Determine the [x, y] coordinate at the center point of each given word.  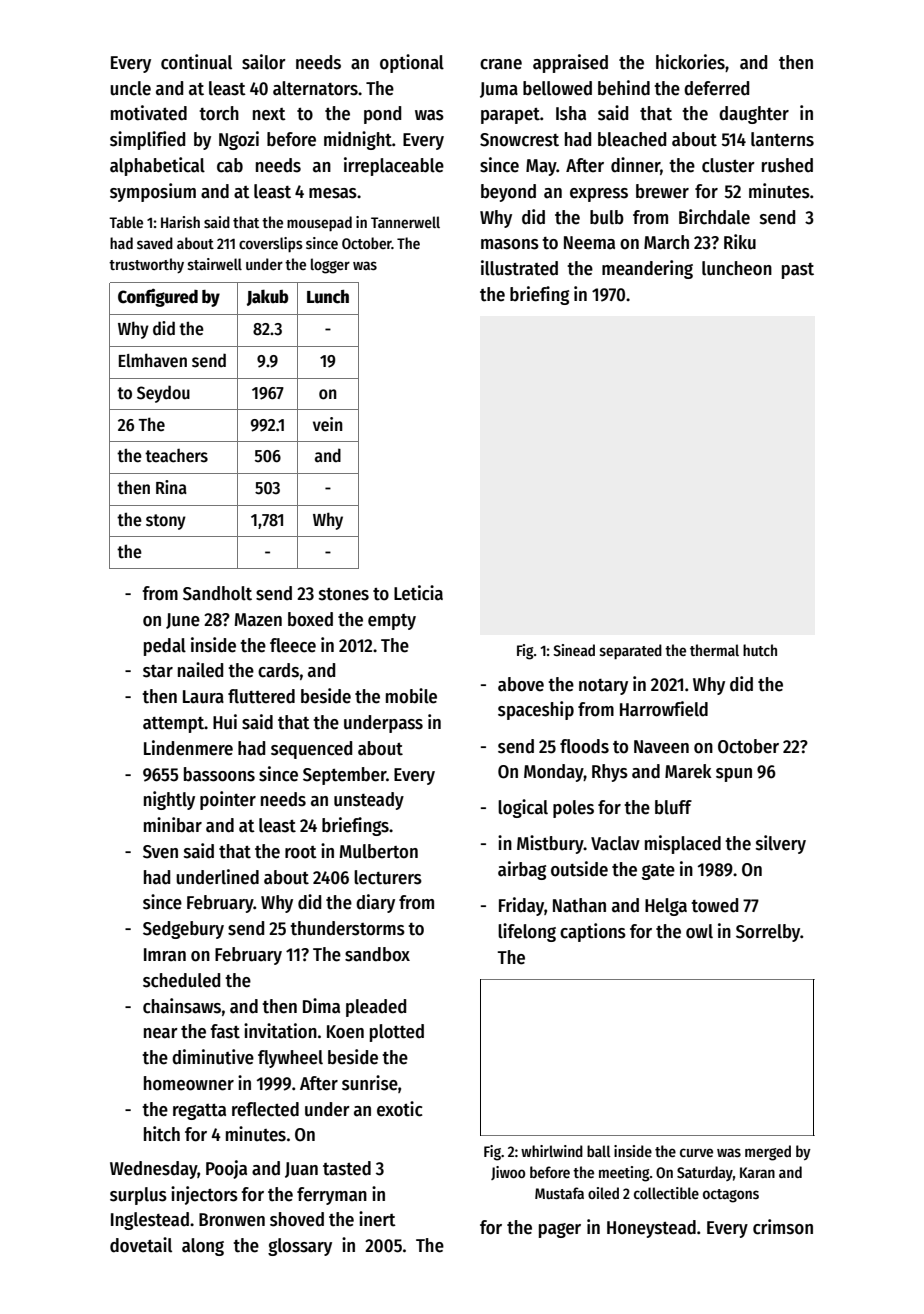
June [183, 621]
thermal [714, 650]
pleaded [376, 1008]
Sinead [574, 650]
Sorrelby [768, 933]
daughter [754, 115]
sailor [264, 62]
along [203, 1247]
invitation [280, 1031]
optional [412, 63]
